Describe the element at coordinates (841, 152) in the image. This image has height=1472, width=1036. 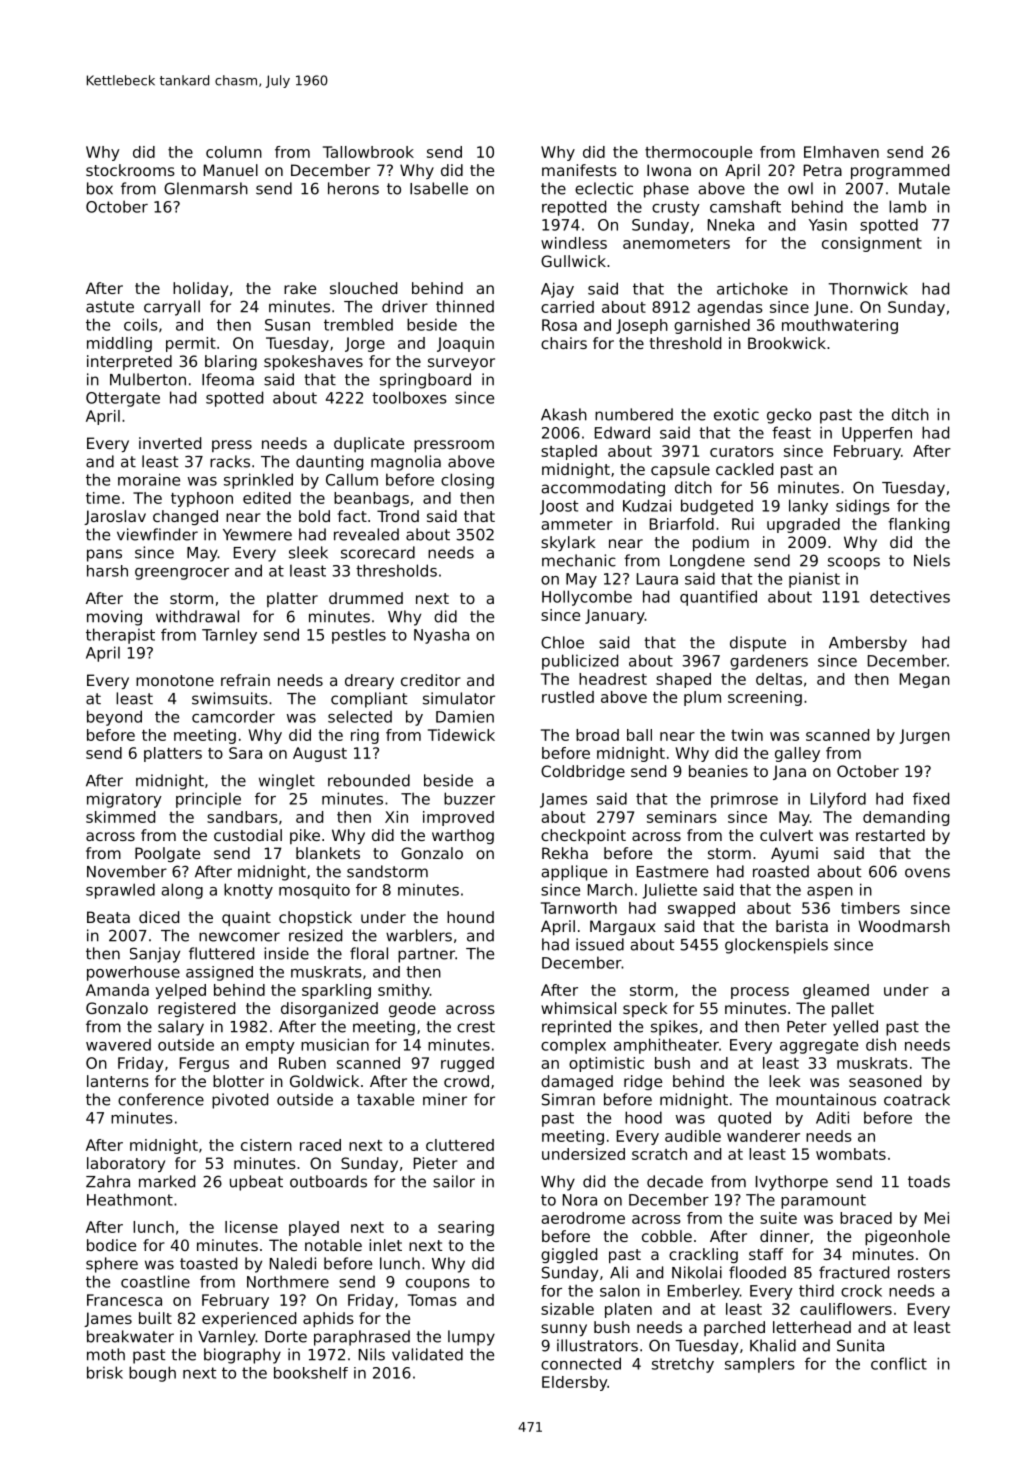
I see `Elmhaven` at that location.
